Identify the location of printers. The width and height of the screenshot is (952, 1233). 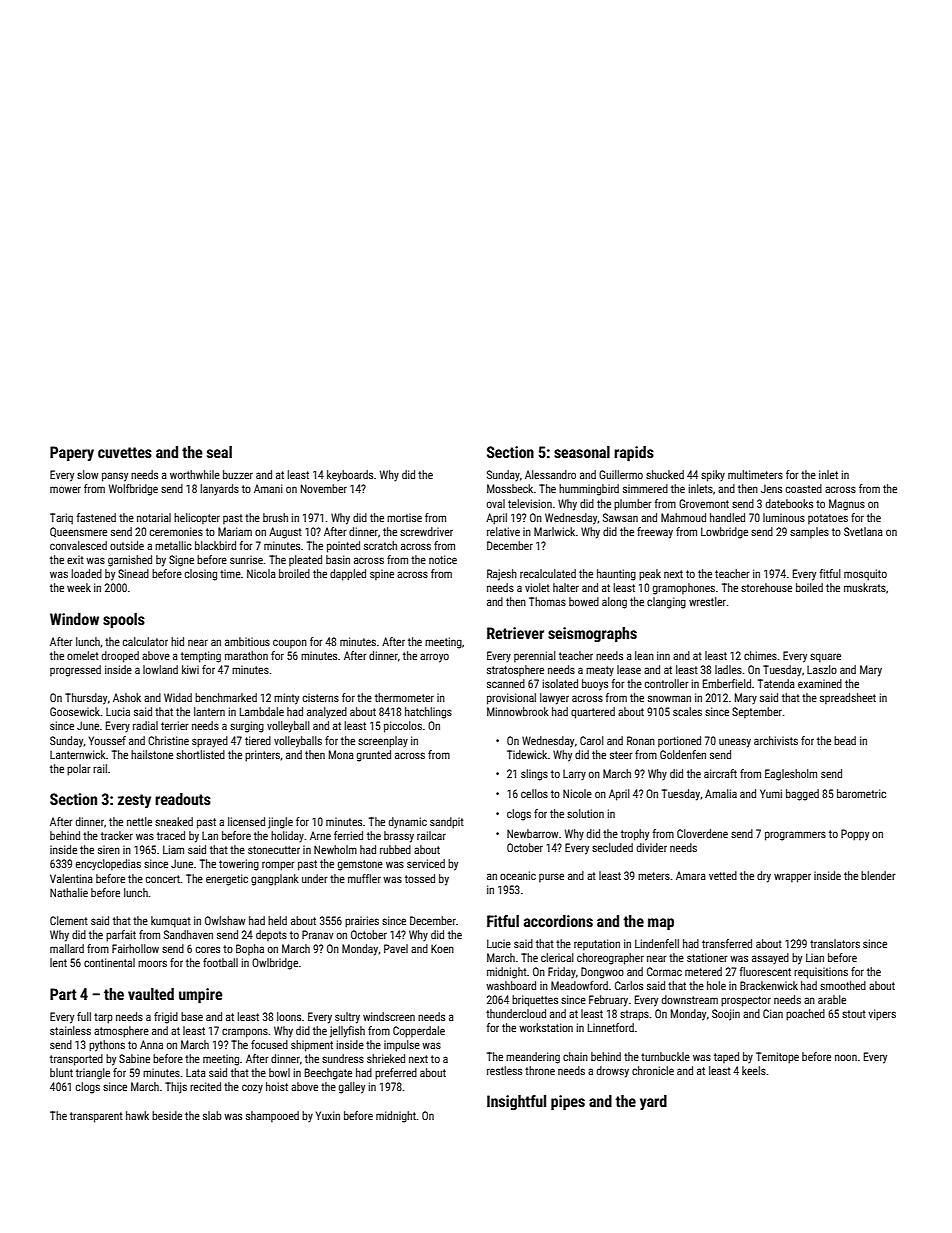
(262, 756).
